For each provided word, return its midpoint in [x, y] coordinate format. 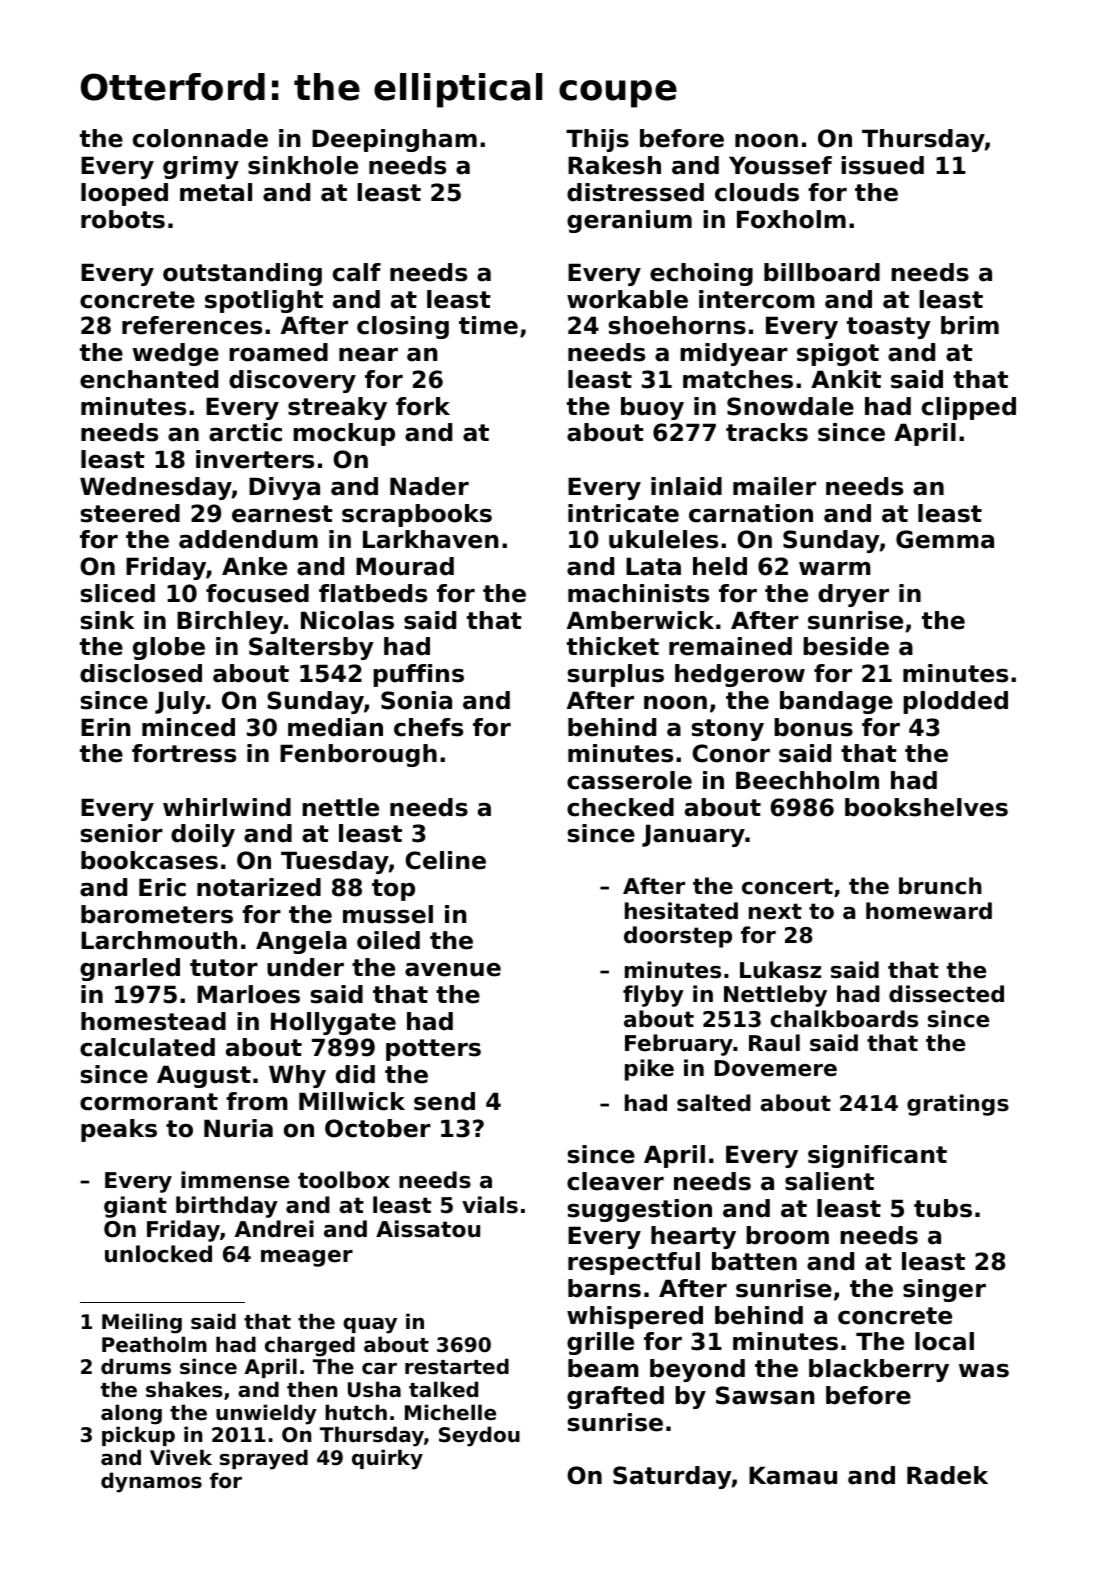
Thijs [597, 140]
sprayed [264, 1459]
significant [877, 1156]
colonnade [200, 138]
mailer [774, 486]
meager [307, 1258]
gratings [958, 1105]
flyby [653, 996]
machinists [638, 593]
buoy [652, 408]
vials [490, 1205]
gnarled [130, 969]
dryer [853, 595]
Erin [106, 727]
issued [882, 165]
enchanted [149, 379]
